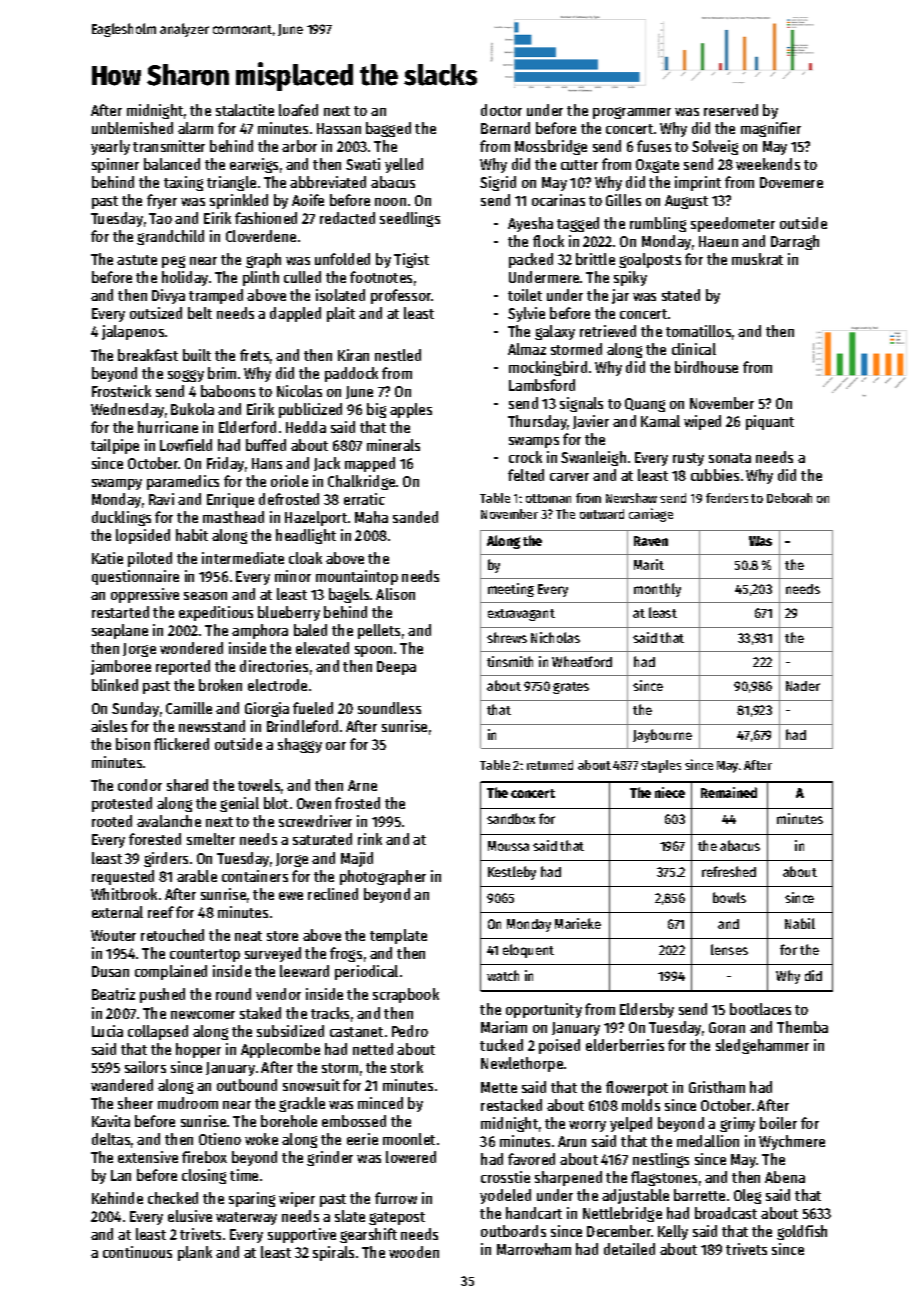 This page has height=1308, width=924. What do you see at coordinates (505, 128) in the page?
I see `Bernard` at bounding box center [505, 128].
